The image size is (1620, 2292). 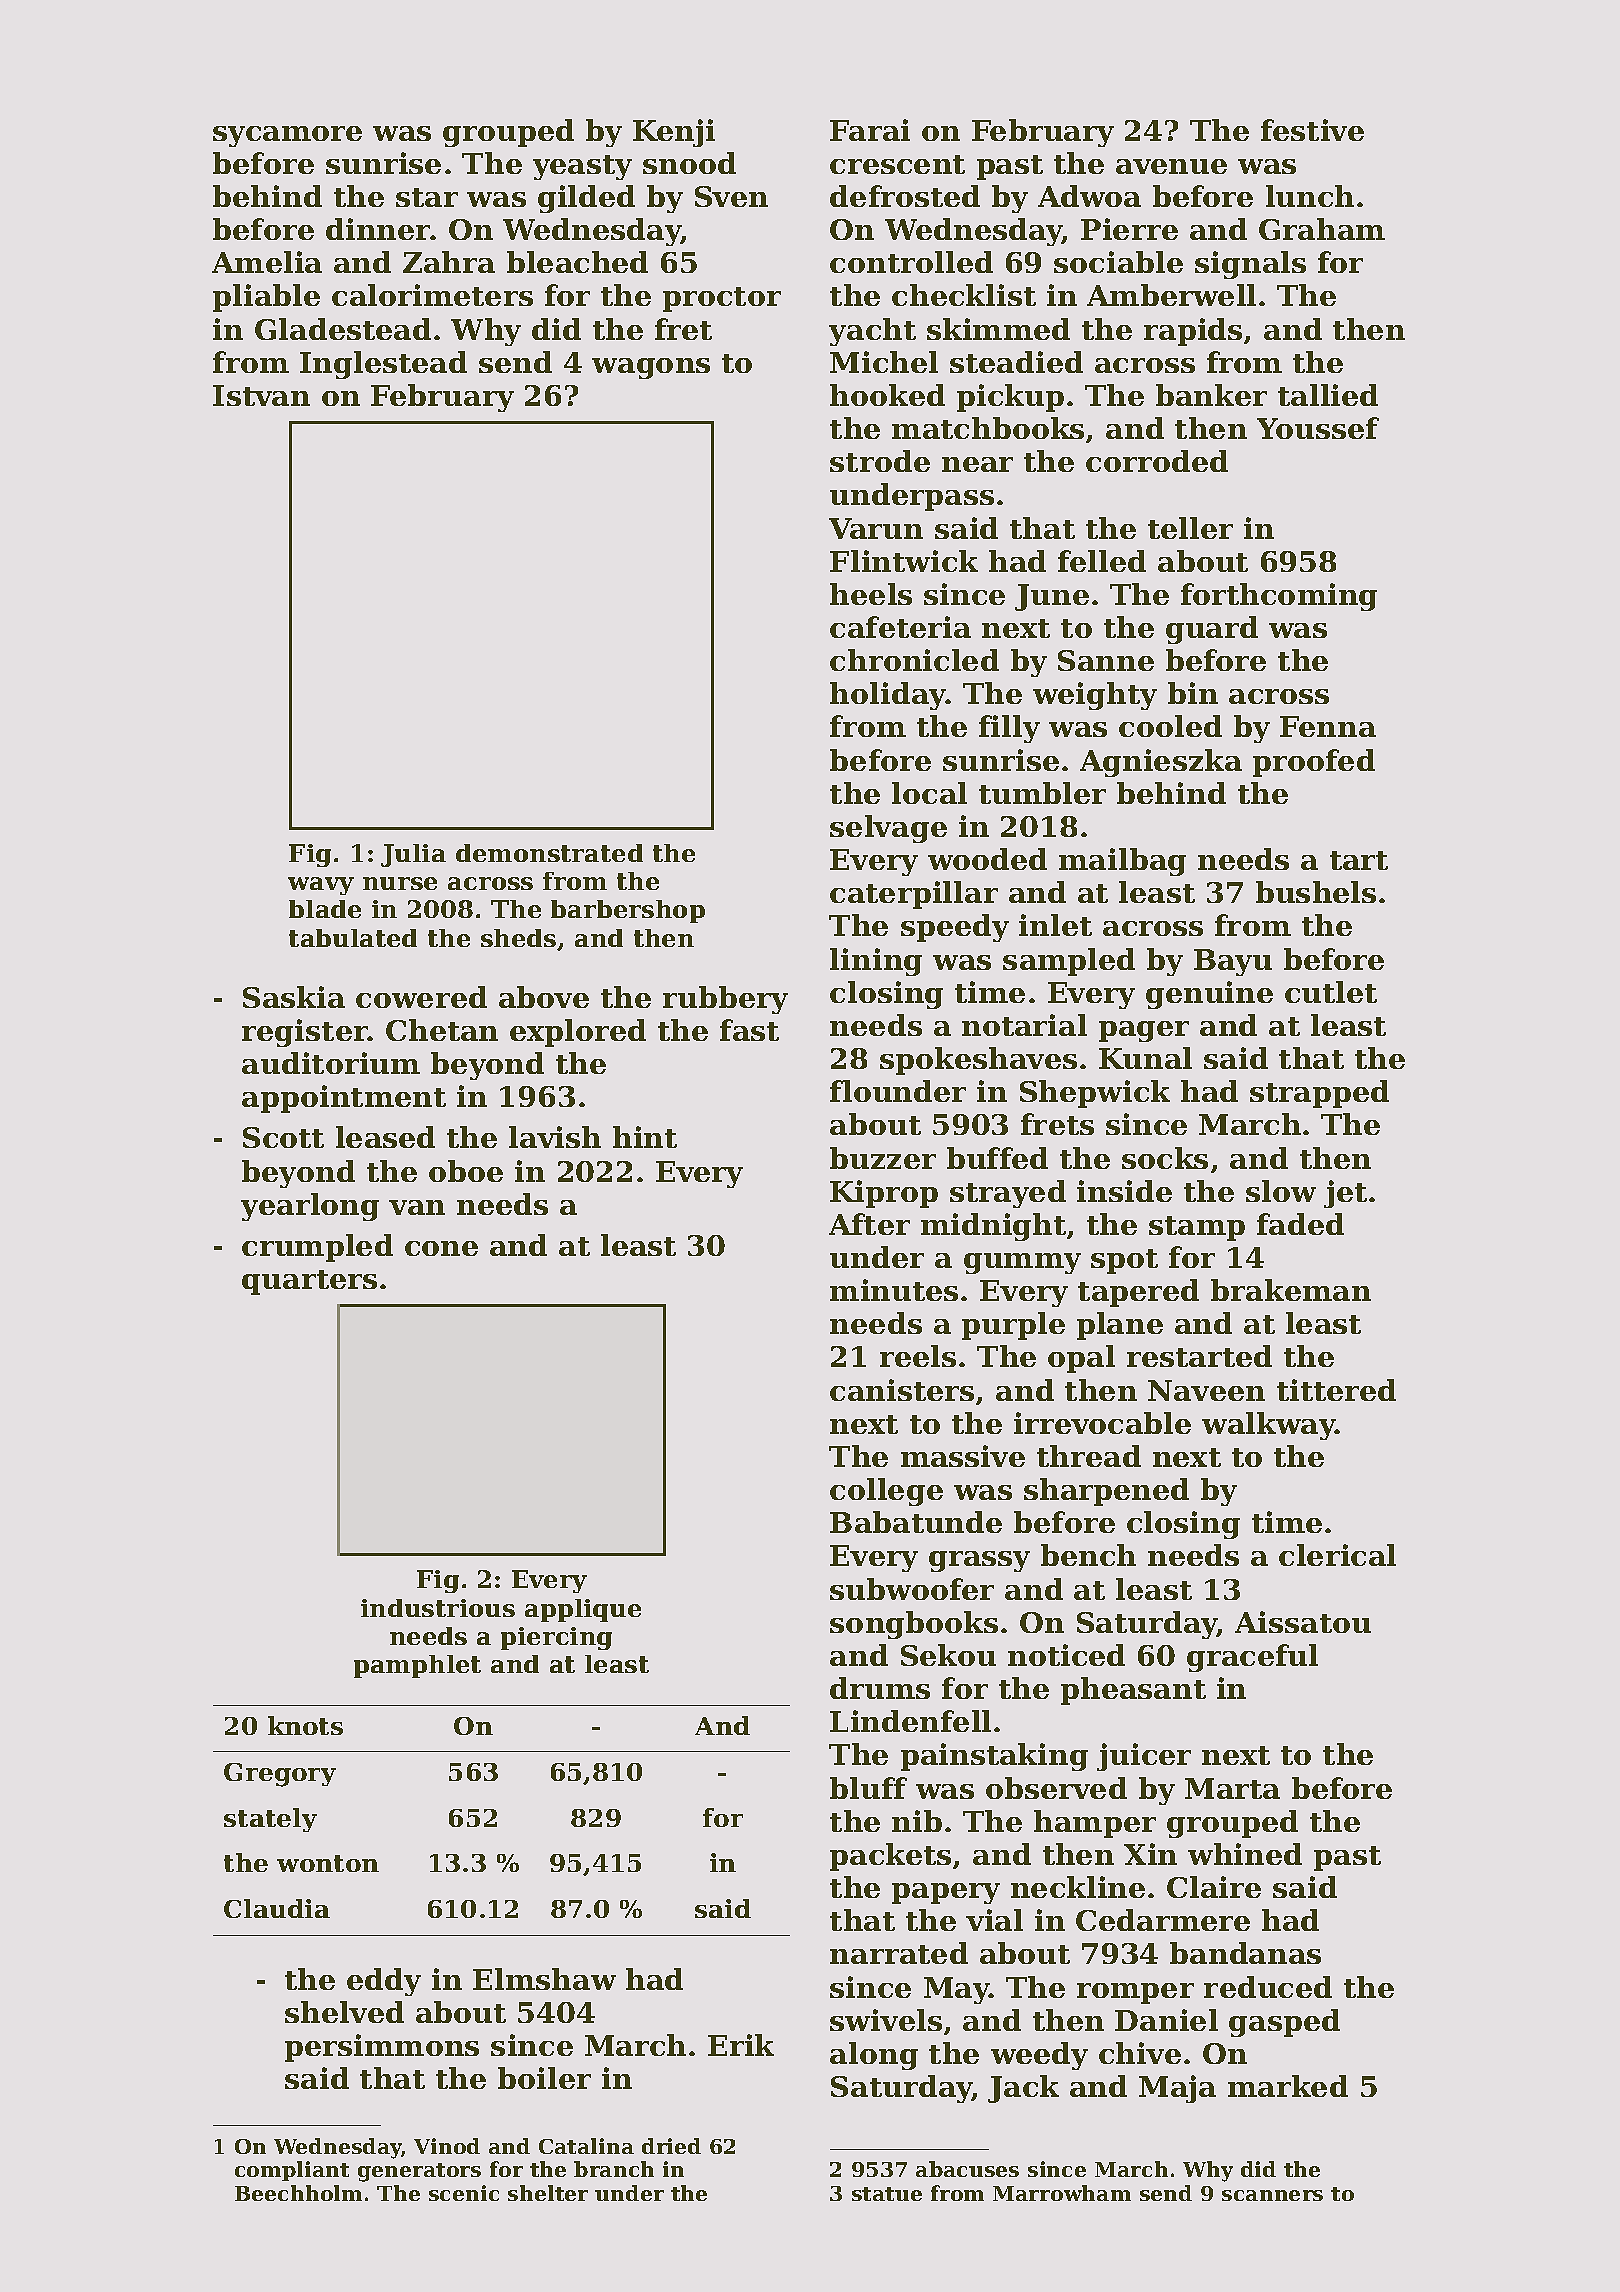 What do you see at coordinates (464, 2193) in the screenshot?
I see `scenic` at bounding box center [464, 2193].
